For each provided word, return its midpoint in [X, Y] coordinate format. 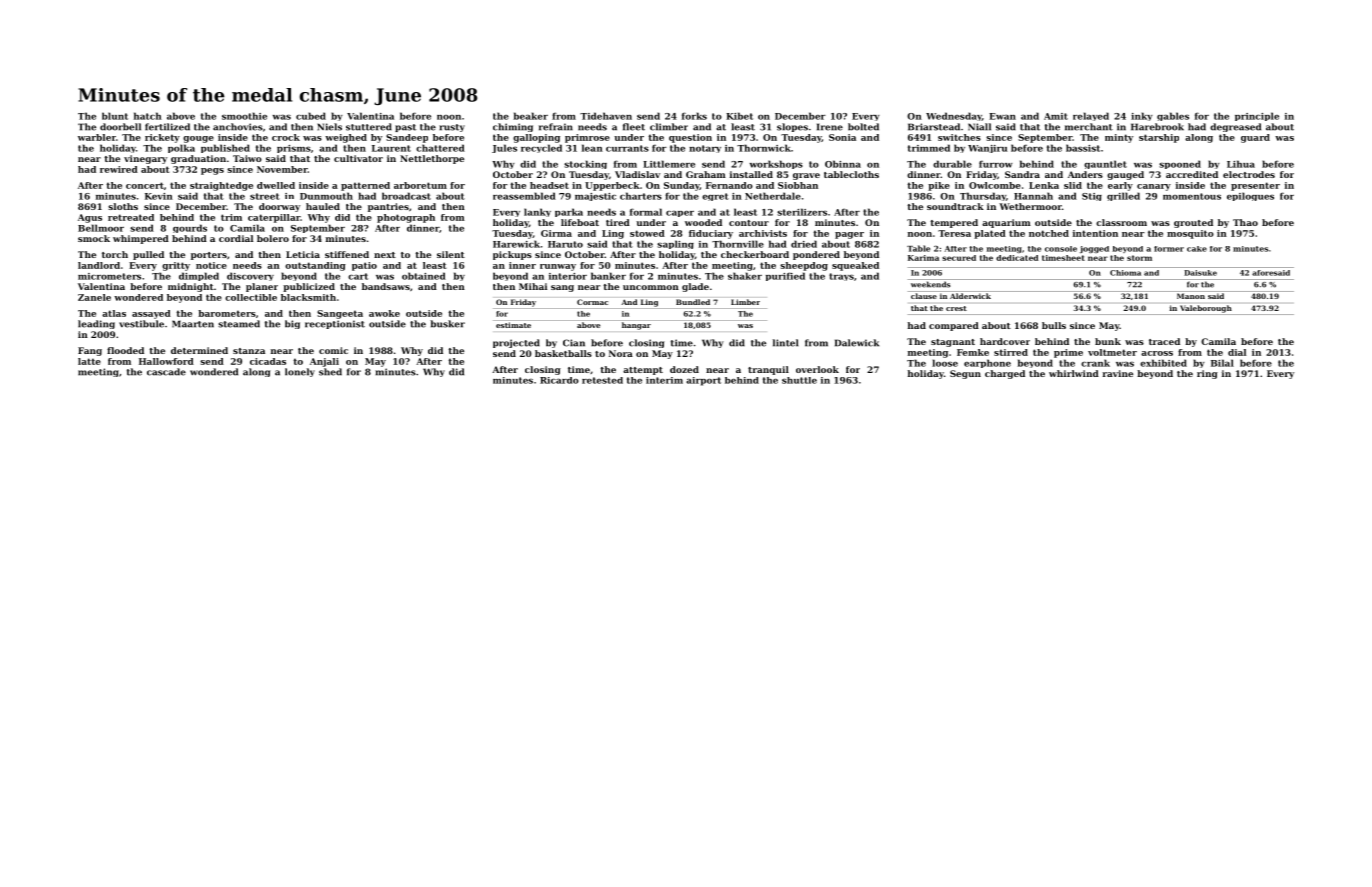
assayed [151, 314]
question [690, 138]
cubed [311, 116]
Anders [1085, 174]
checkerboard [755, 254]
